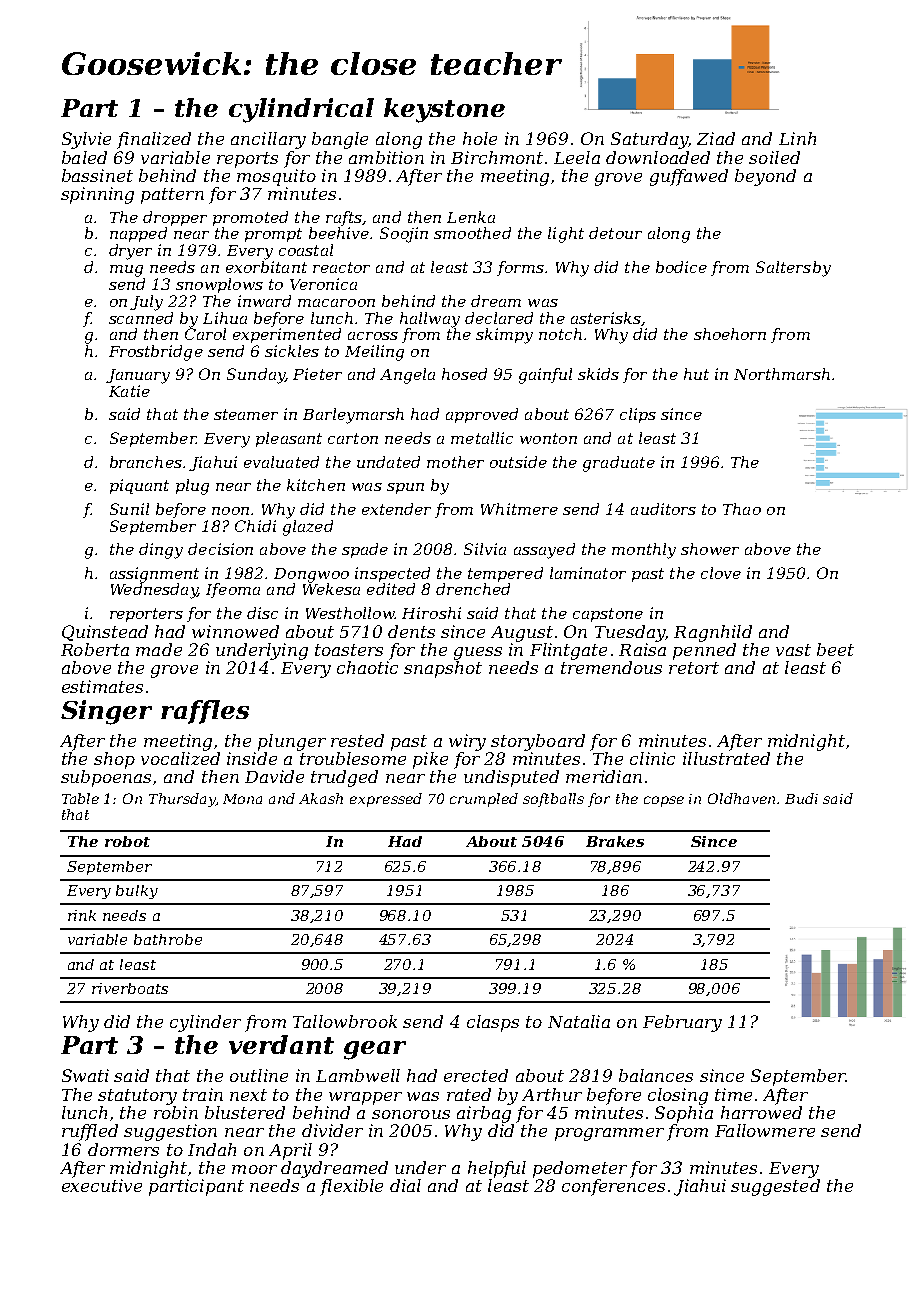 The height and width of the page is (1308, 924). I want to click on Linh, so click(797, 138).
